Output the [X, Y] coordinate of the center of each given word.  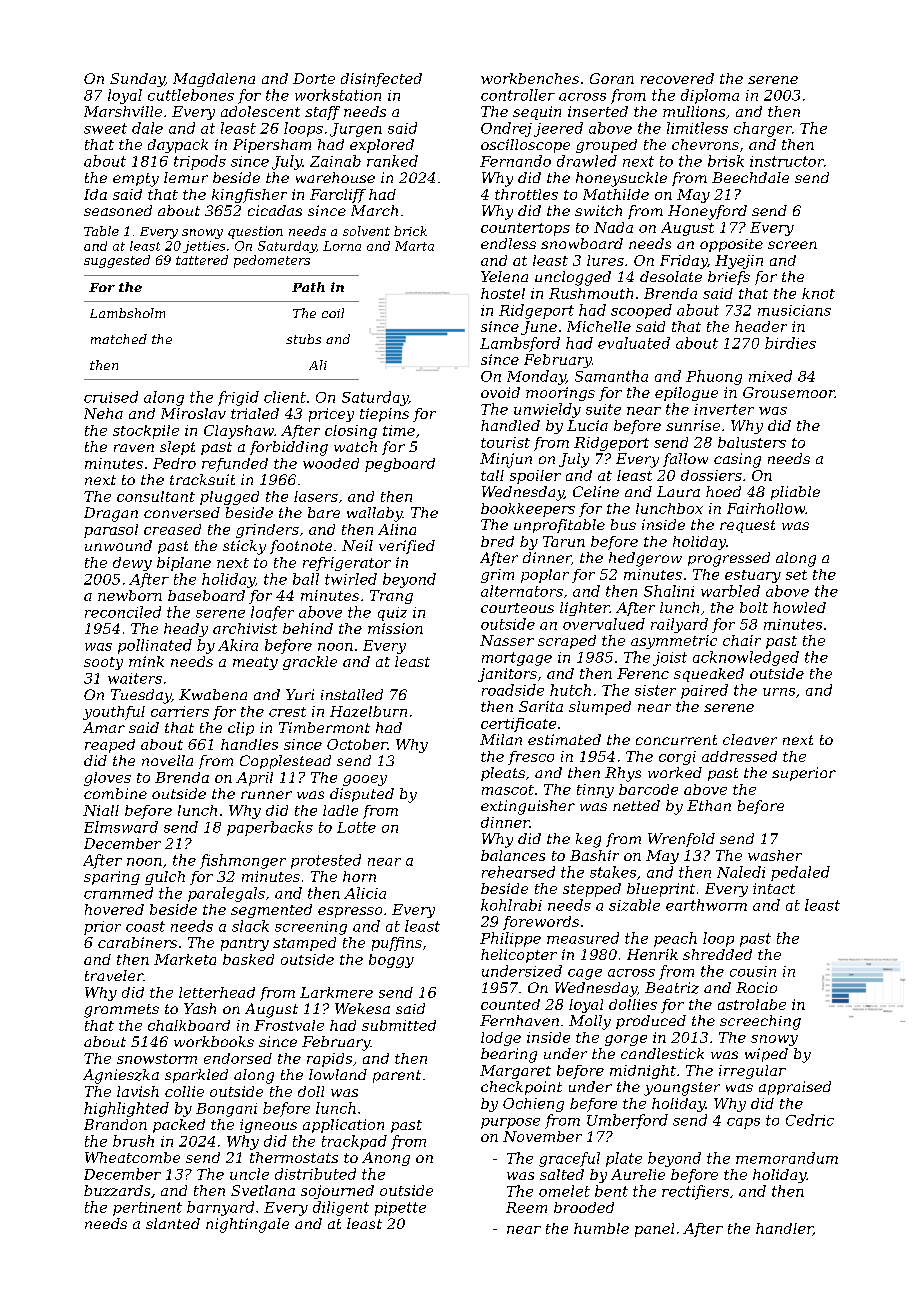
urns [779, 692]
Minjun [506, 460]
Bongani [226, 1110]
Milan [501, 739]
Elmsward [121, 827]
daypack [178, 146]
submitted [399, 1025]
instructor [787, 161]
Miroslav [193, 413]
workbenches [530, 78]
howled [799, 607]
